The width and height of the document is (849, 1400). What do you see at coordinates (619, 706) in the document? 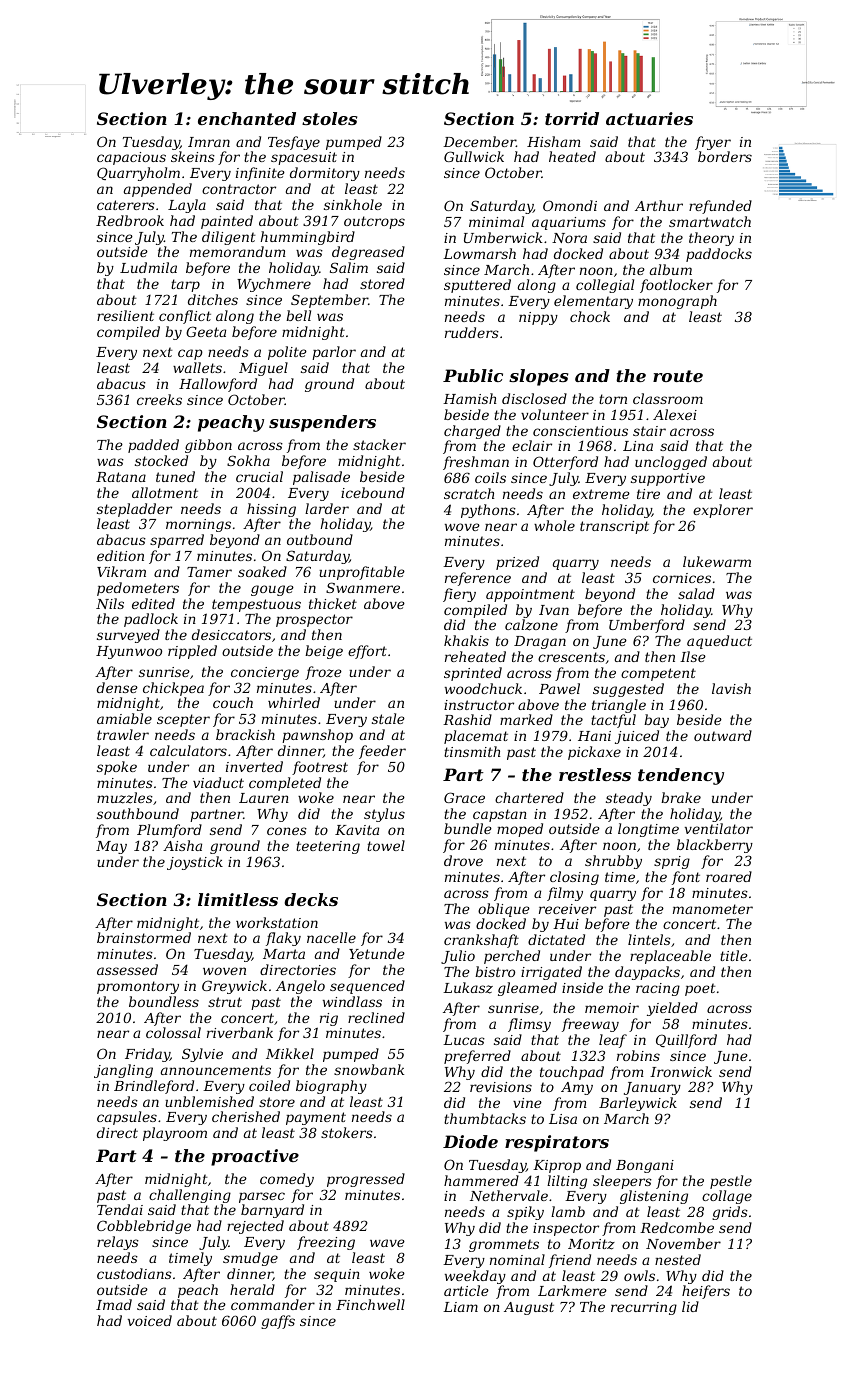
I see `triangle` at bounding box center [619, 706].
